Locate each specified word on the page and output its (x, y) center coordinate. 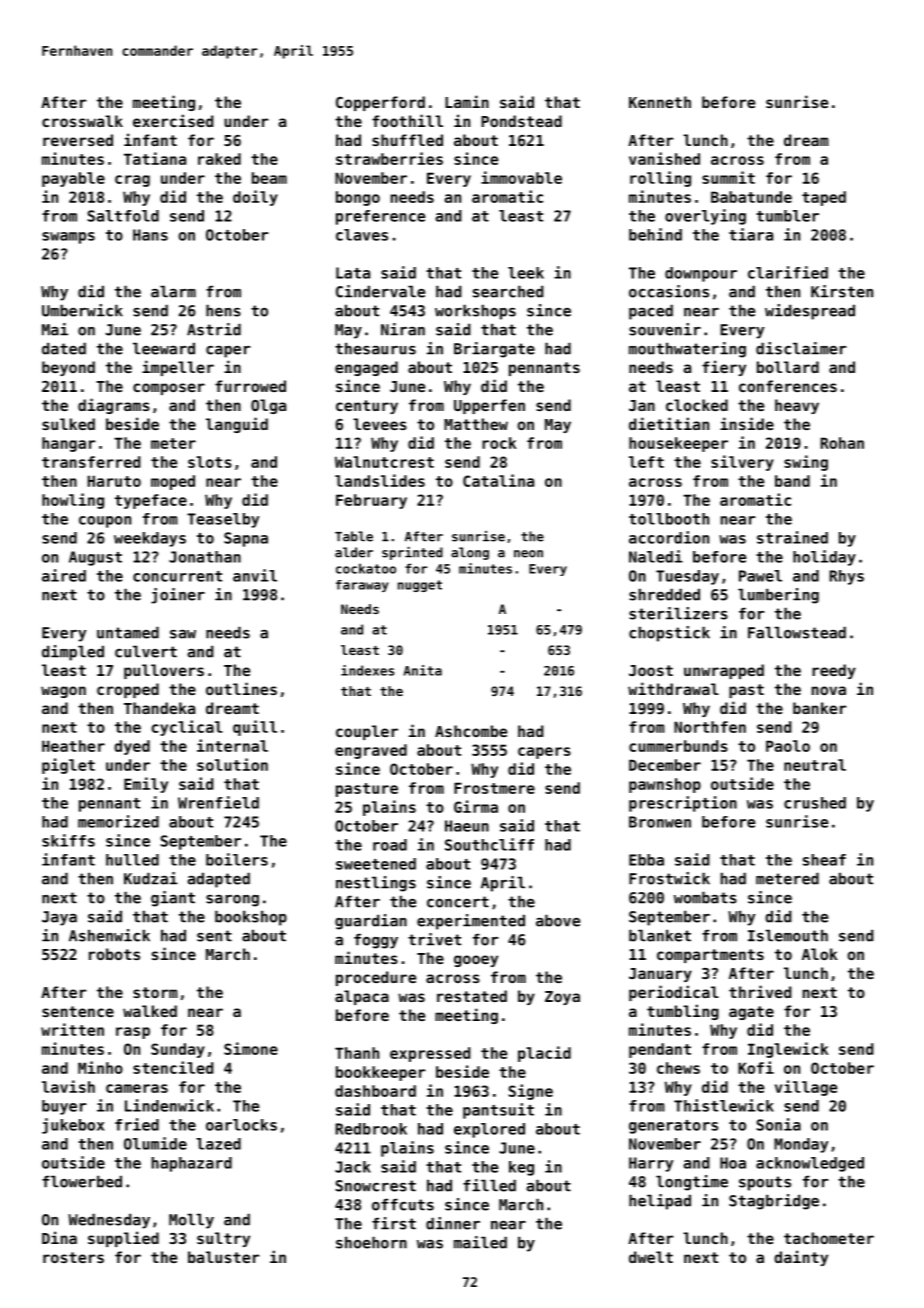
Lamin (467, 101)
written (72, 1029)
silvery (742, 463)
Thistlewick (724, 1105)
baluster (224, 1257)
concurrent (177, 576)
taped (824, 198)
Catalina (498, 480)
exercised (173, 120)
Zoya (562, 998)
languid (237, 425)
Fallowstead (797, 632)
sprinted (412, 553)
